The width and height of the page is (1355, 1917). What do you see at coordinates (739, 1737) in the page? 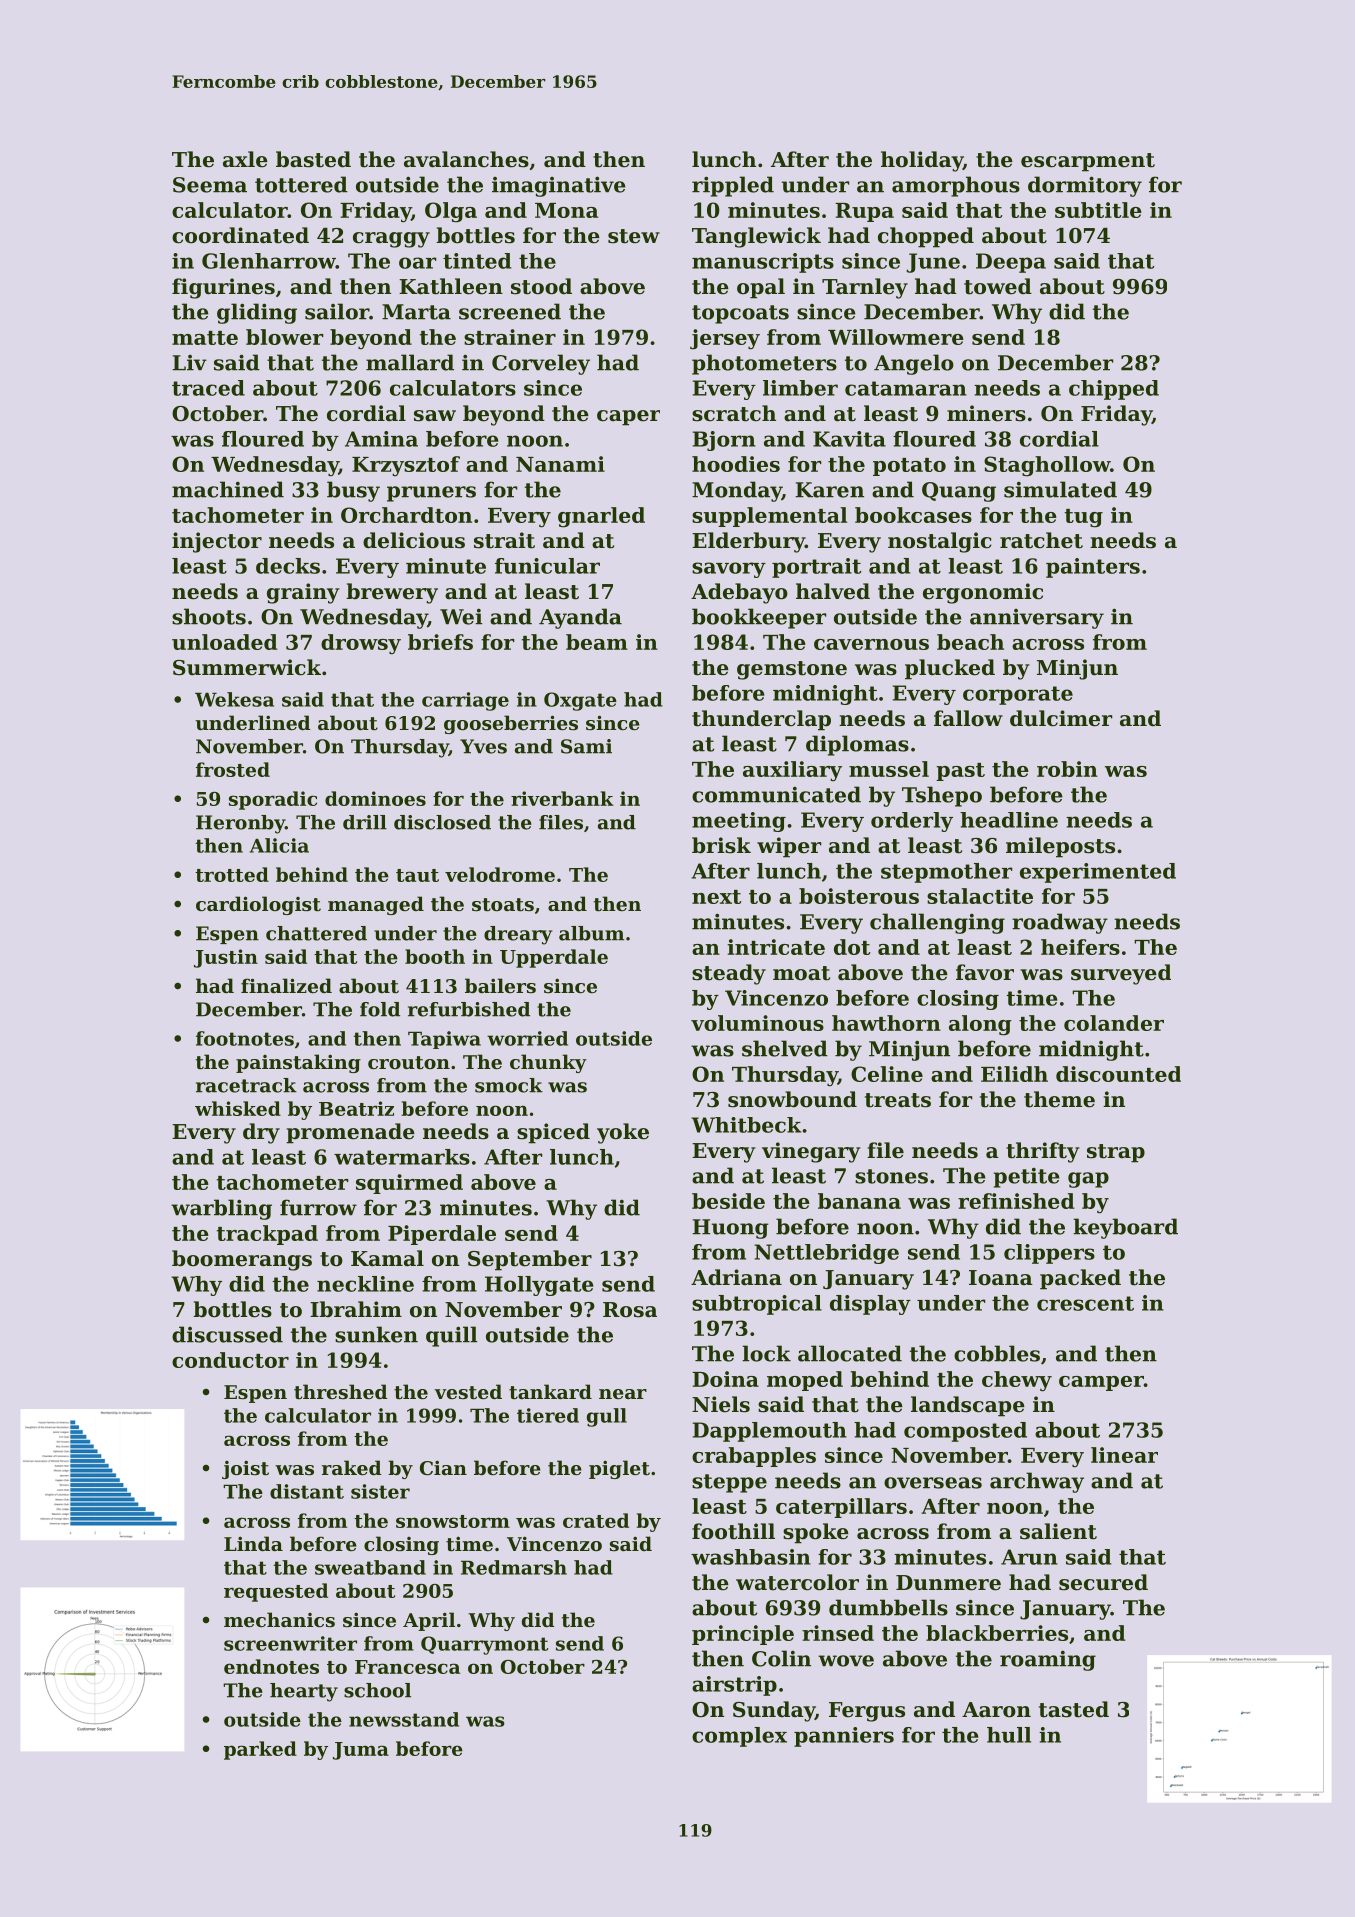
I see `complex` at bounding box center [739, 1737].
